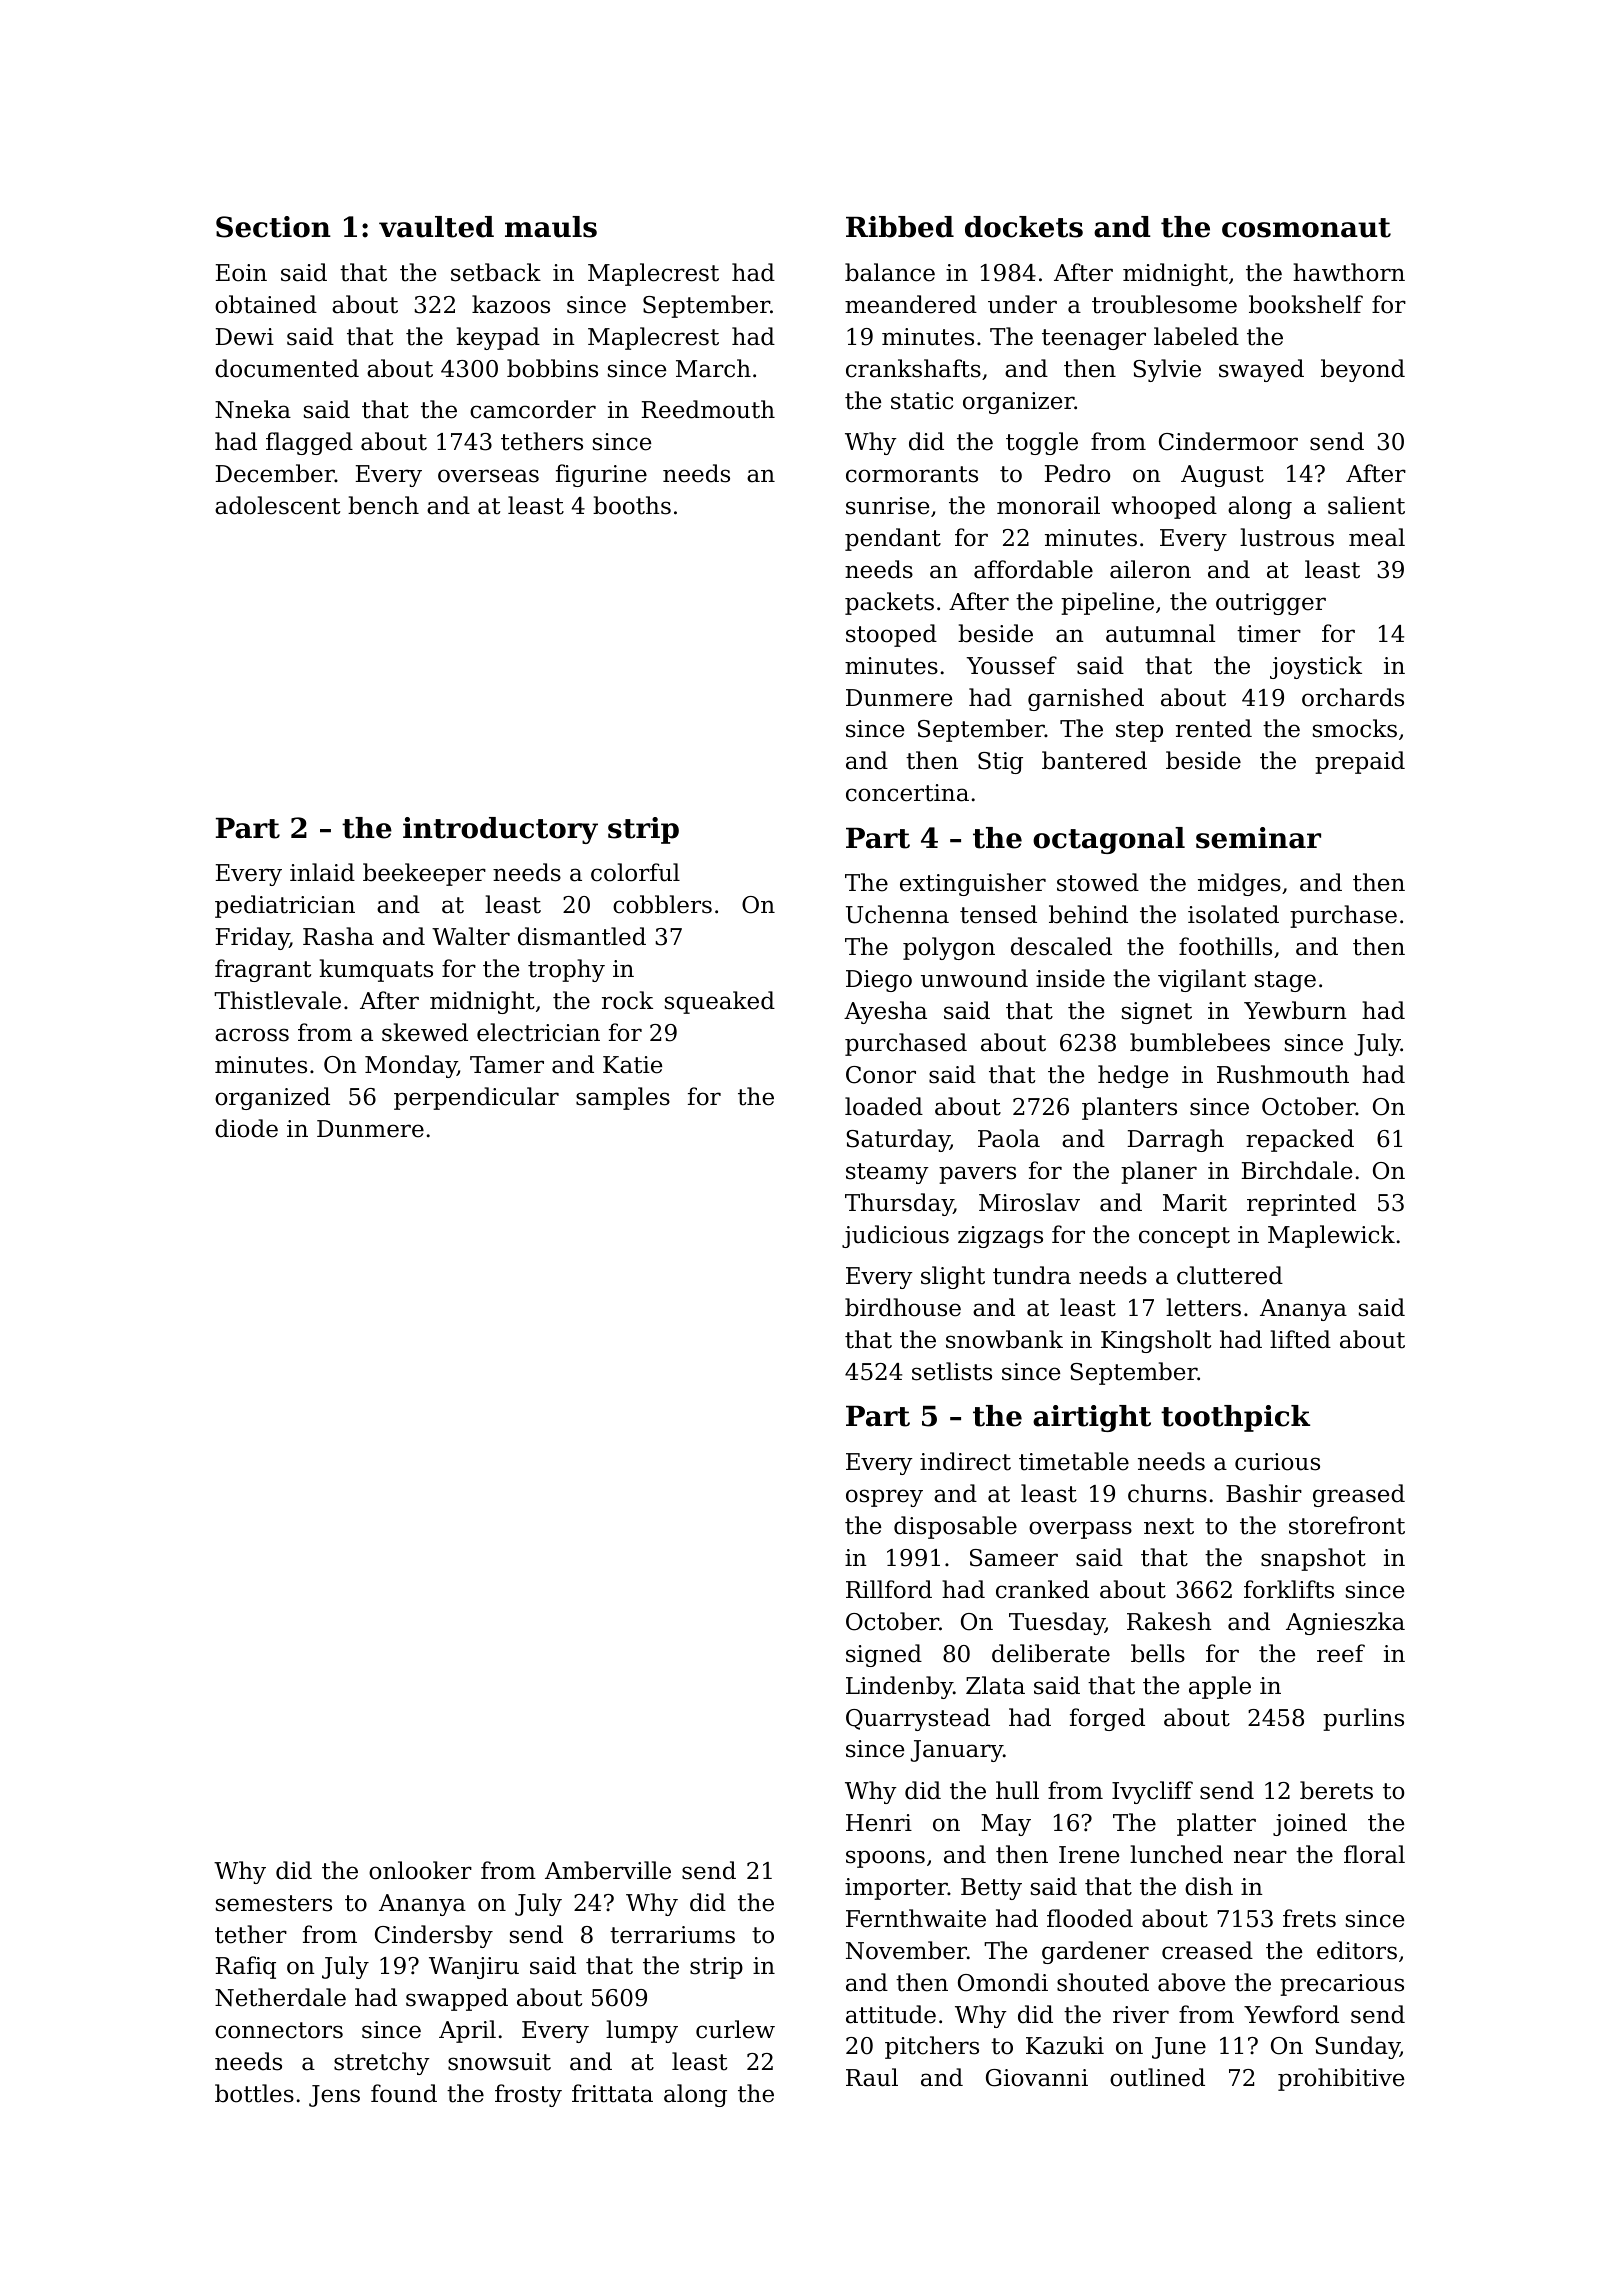 The height and width of the screenshot is (2292, 1620). What do you see at coordinates (274, 1903) in the screenshot?
I see `semesters` at bounding box center [274, 1903].
